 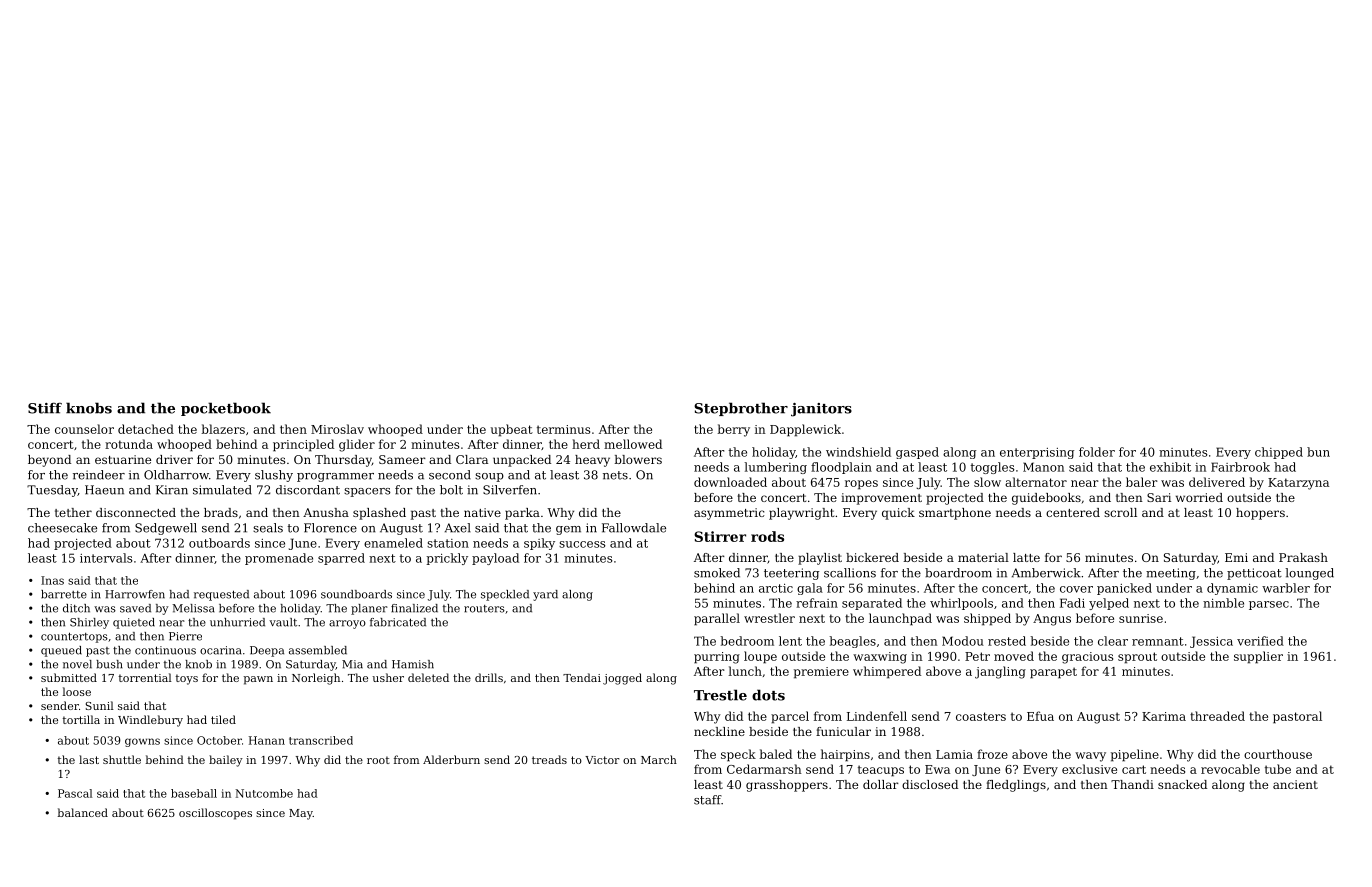 I want to click on janitors, so click(x=821, y=410).
